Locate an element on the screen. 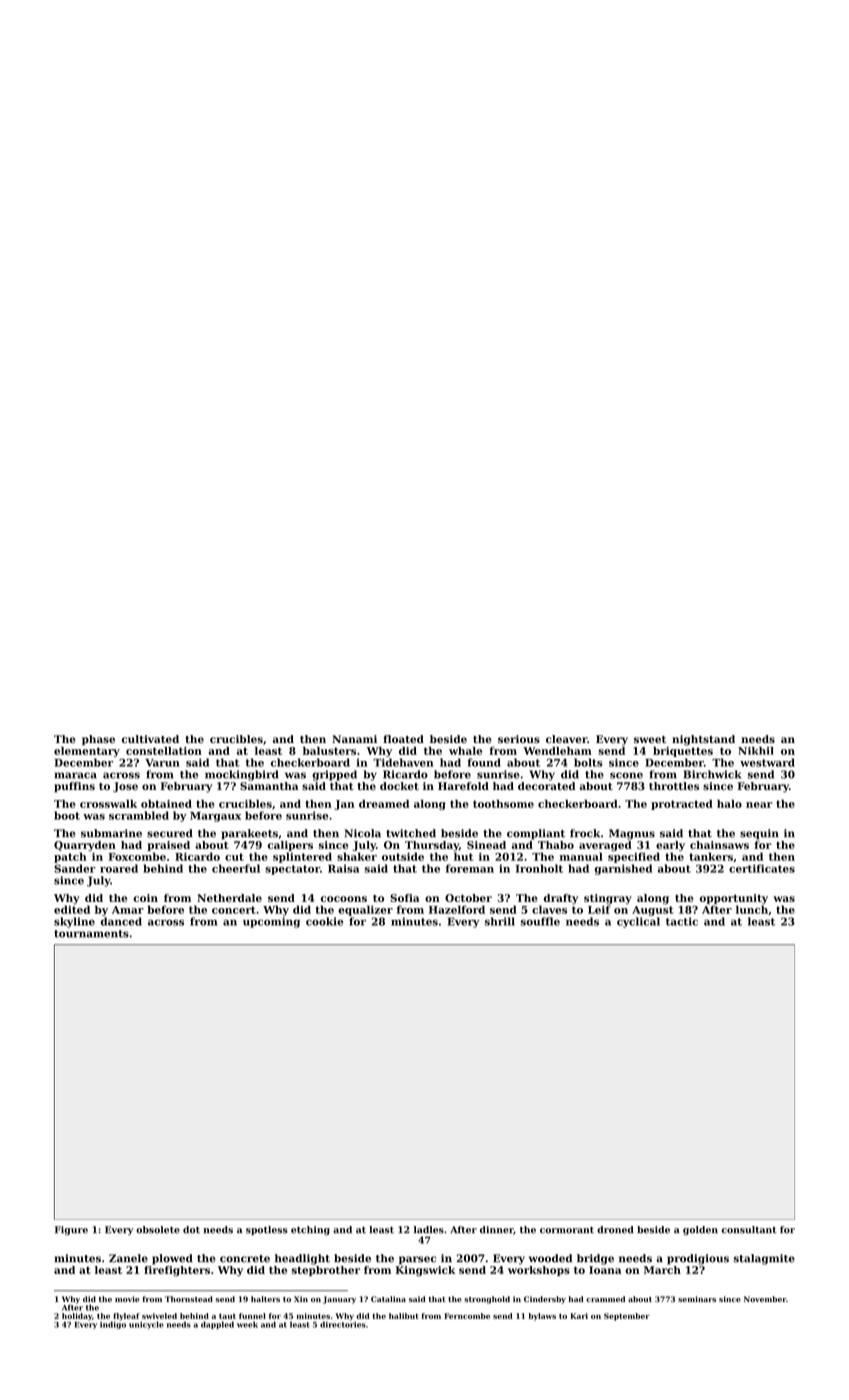 This screenshot has height=1400, width=849. serious is located at coordinates (519, 739).
